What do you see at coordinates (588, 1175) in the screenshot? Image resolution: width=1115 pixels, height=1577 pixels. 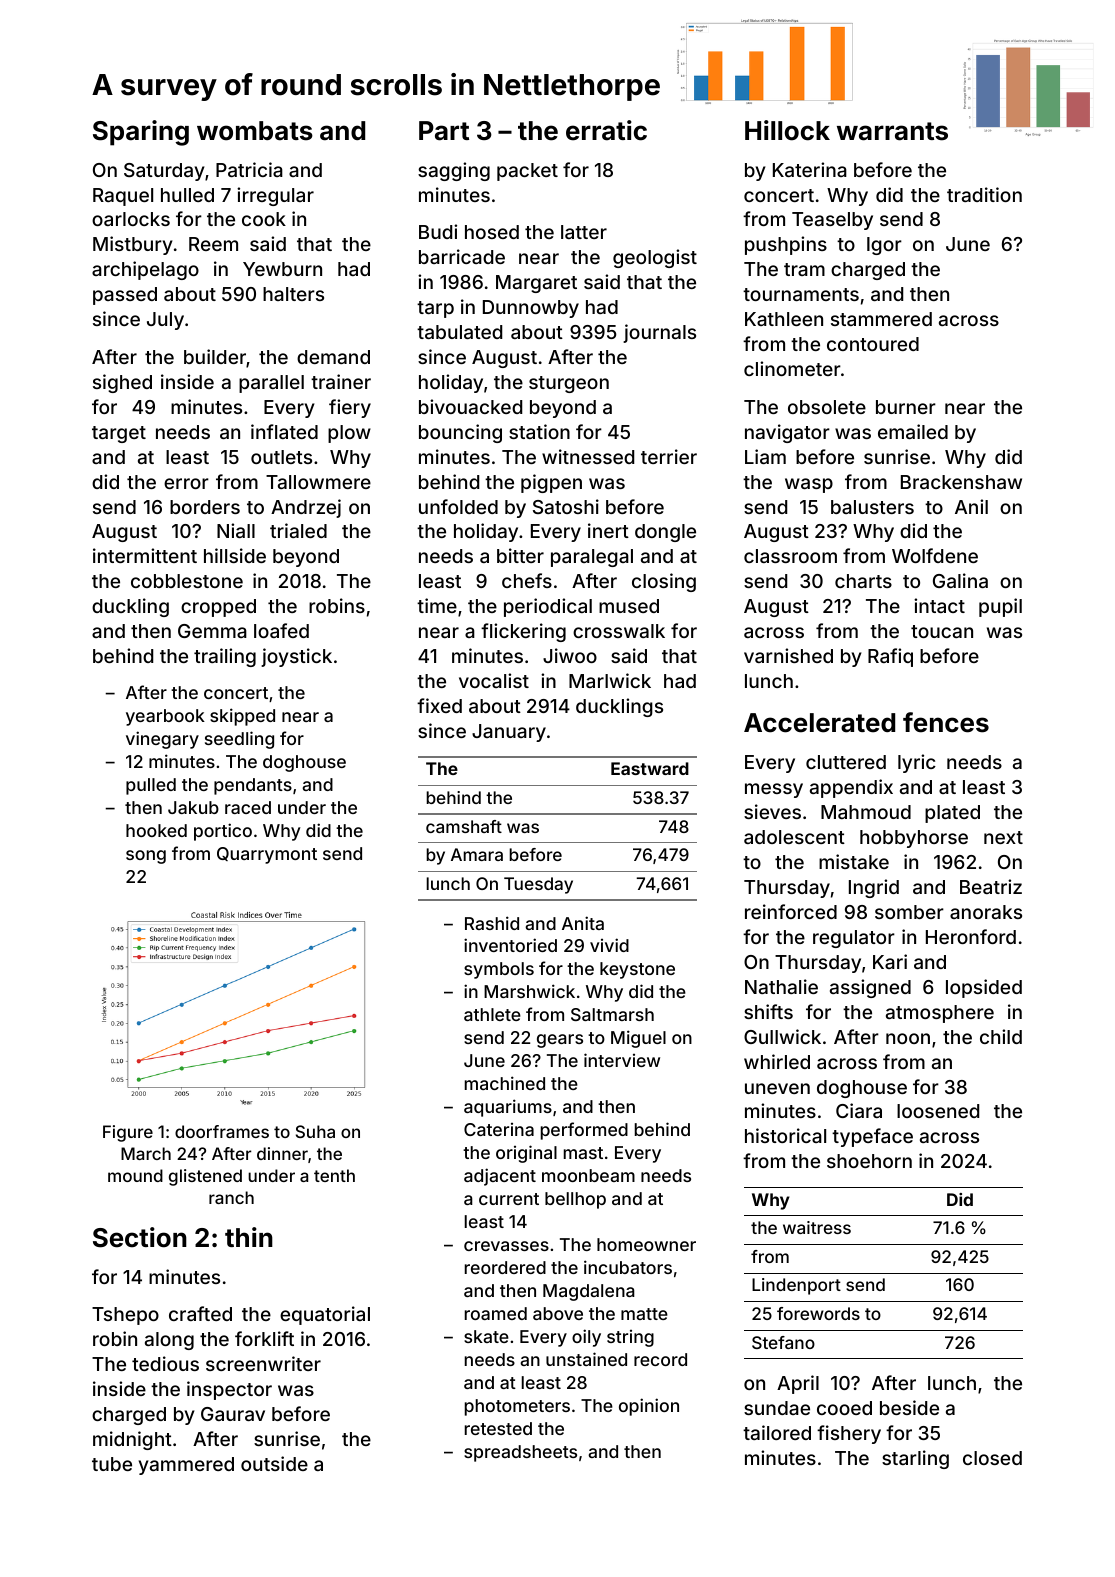 I see `moonbeam` at bounding box center [588, 1175].
